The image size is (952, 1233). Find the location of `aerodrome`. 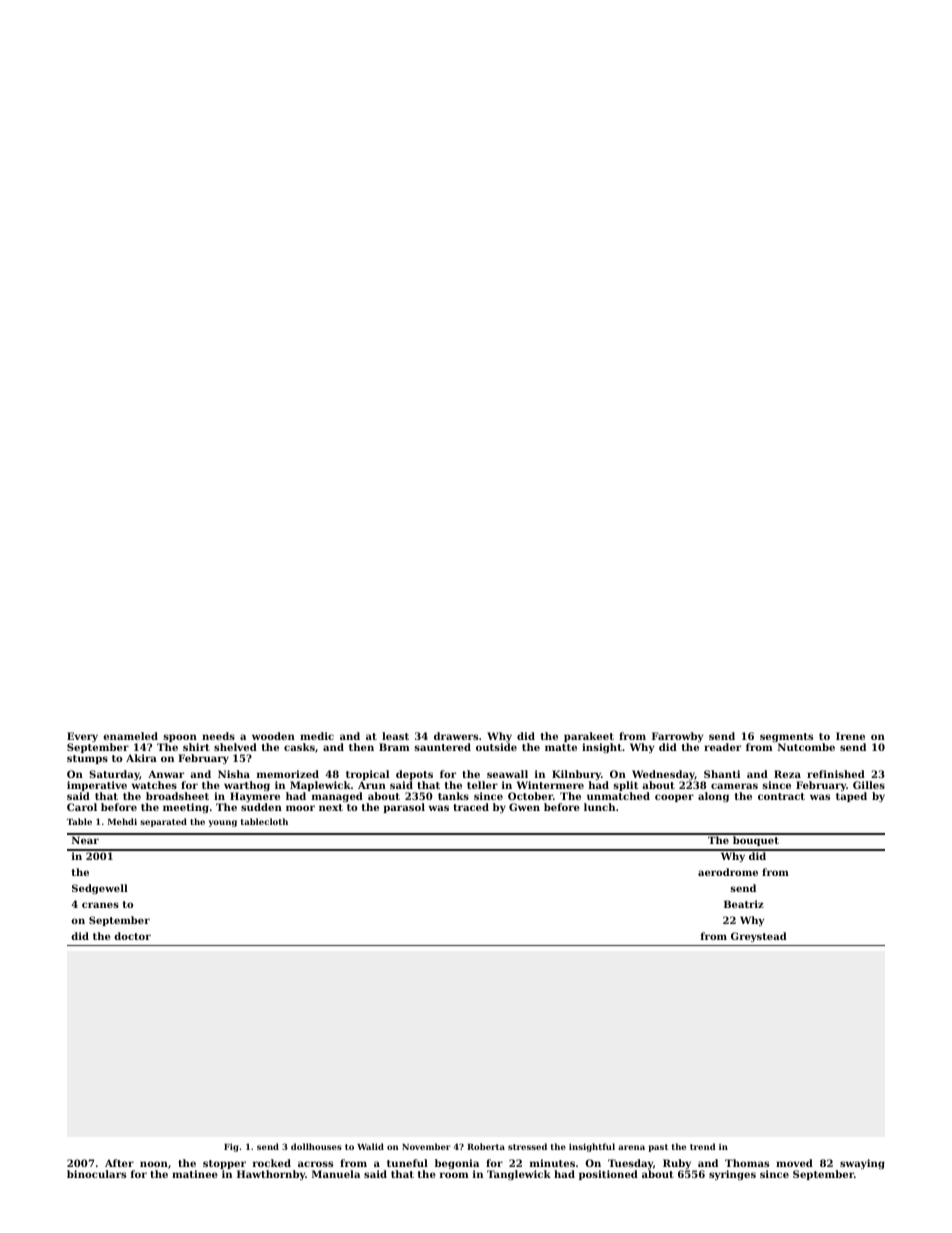

aerodrome is located at coordinates (728, 872).
